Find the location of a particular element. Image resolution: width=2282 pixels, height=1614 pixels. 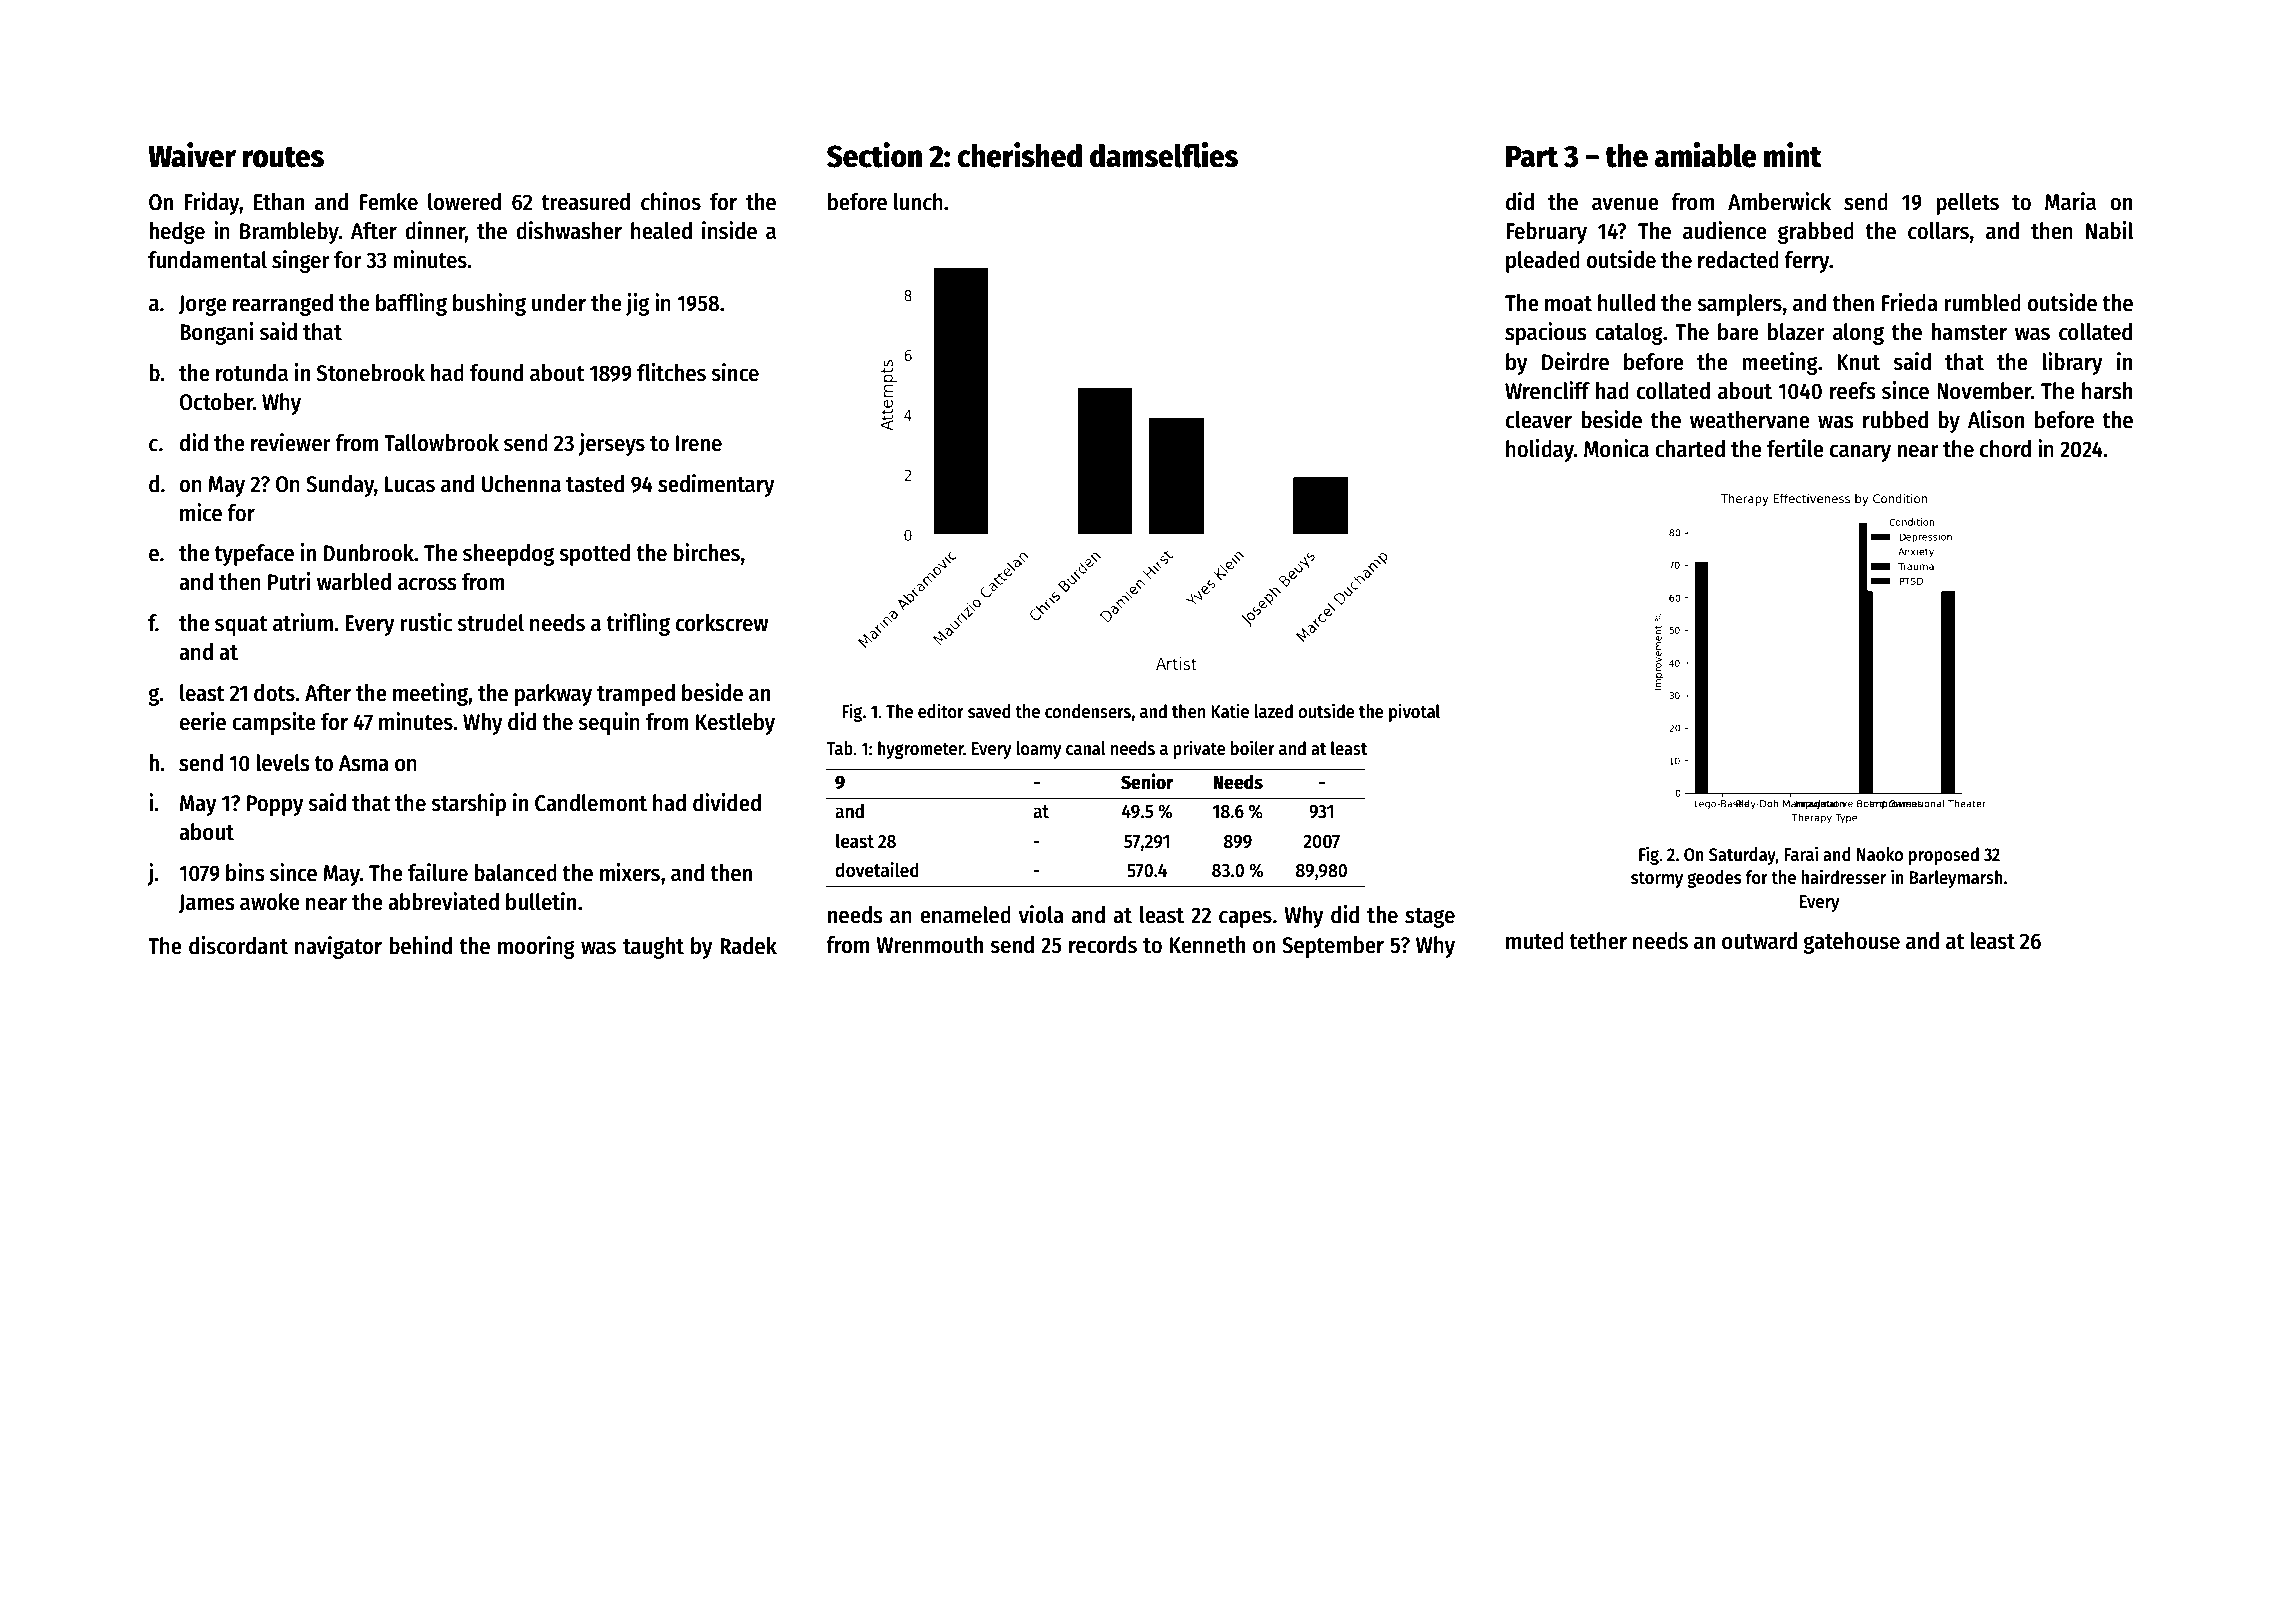

damselflies is located at coordinates (1164, 155).
